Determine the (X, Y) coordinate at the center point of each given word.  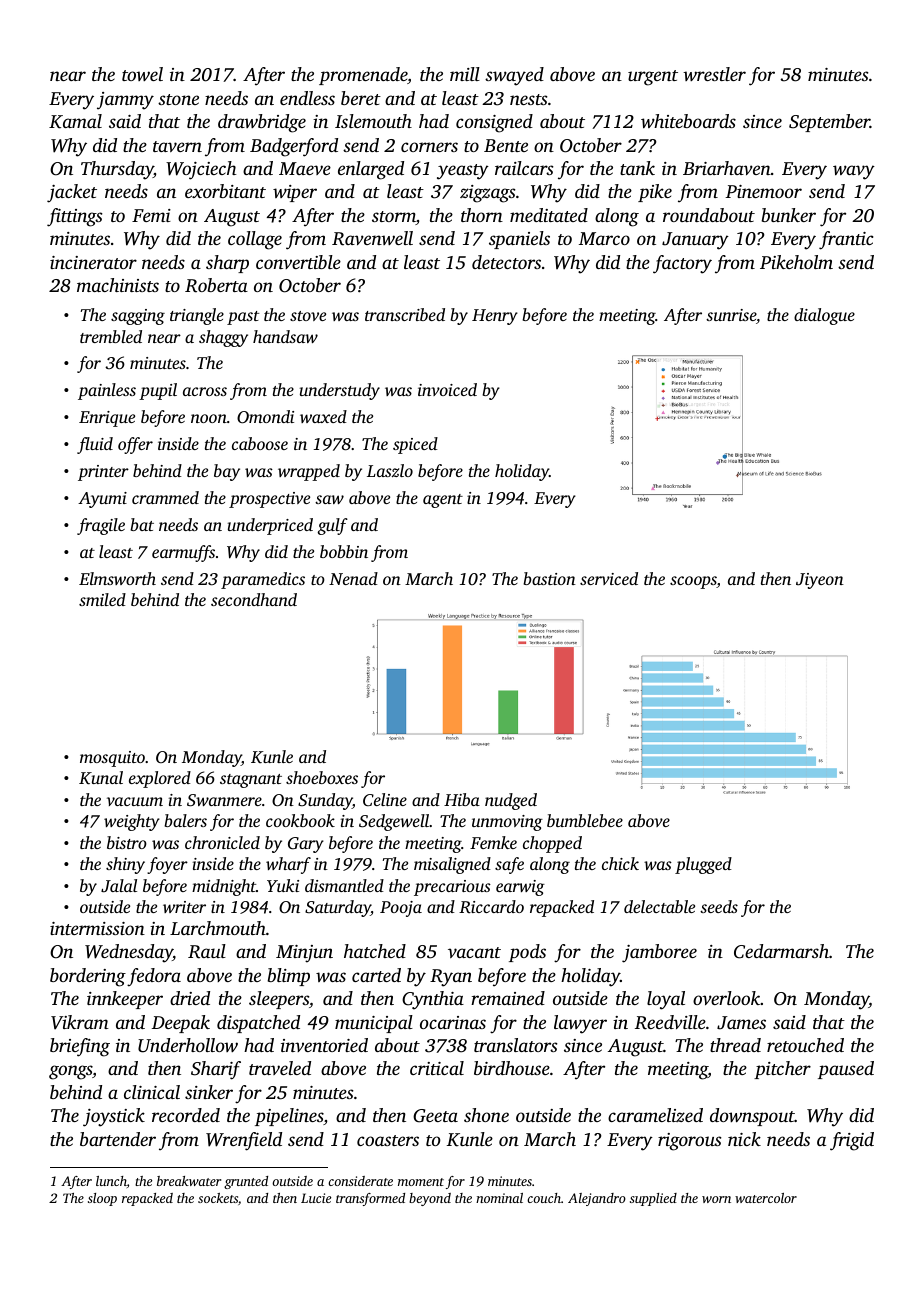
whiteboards (688, 121)
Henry (495, 317)
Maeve (305, 168)
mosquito (112, 759)
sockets (218, 1198)
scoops (693, 582)
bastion (549, 578)
